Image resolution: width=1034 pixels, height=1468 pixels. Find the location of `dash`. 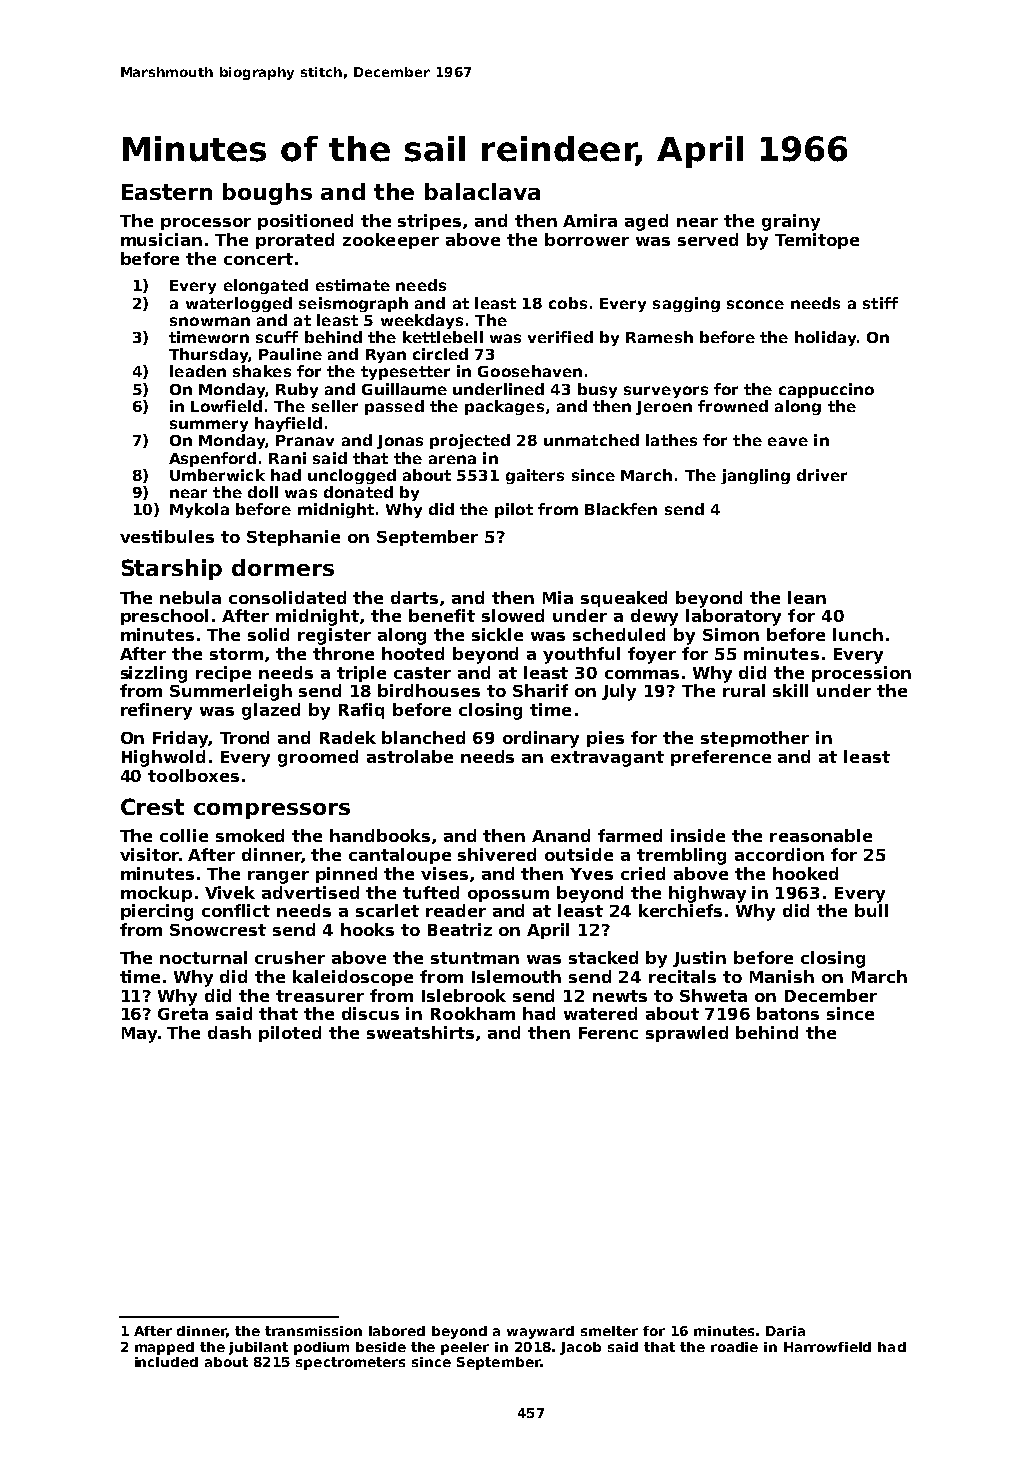

dash is located at coordinates (229, 1032).
